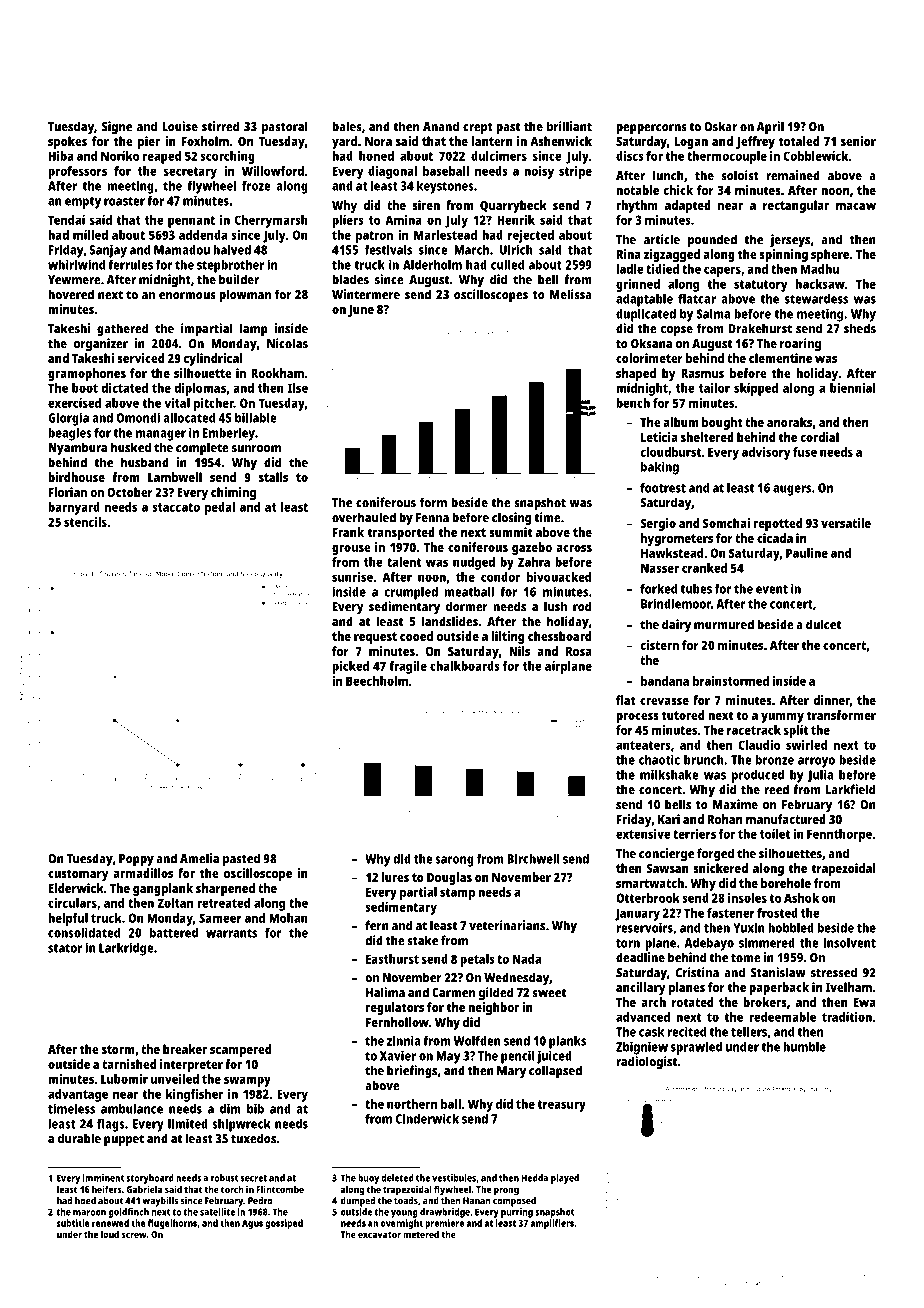 Image resolution: width=924 pixels, height=1308 pixels. I want to click on brilliant, so click(569, 126).
